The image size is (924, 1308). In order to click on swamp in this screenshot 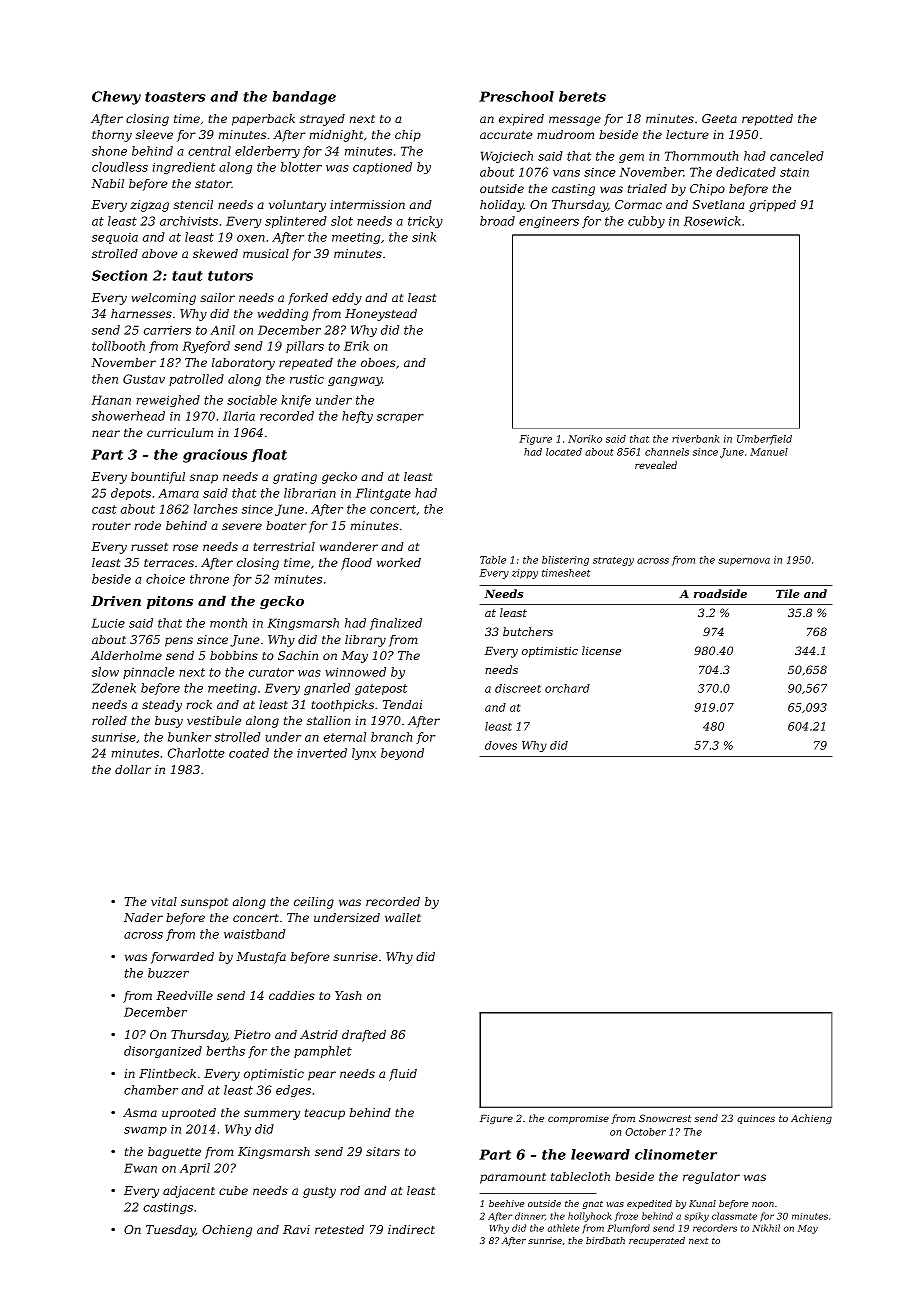, I will do `click(145, 1131)`.
